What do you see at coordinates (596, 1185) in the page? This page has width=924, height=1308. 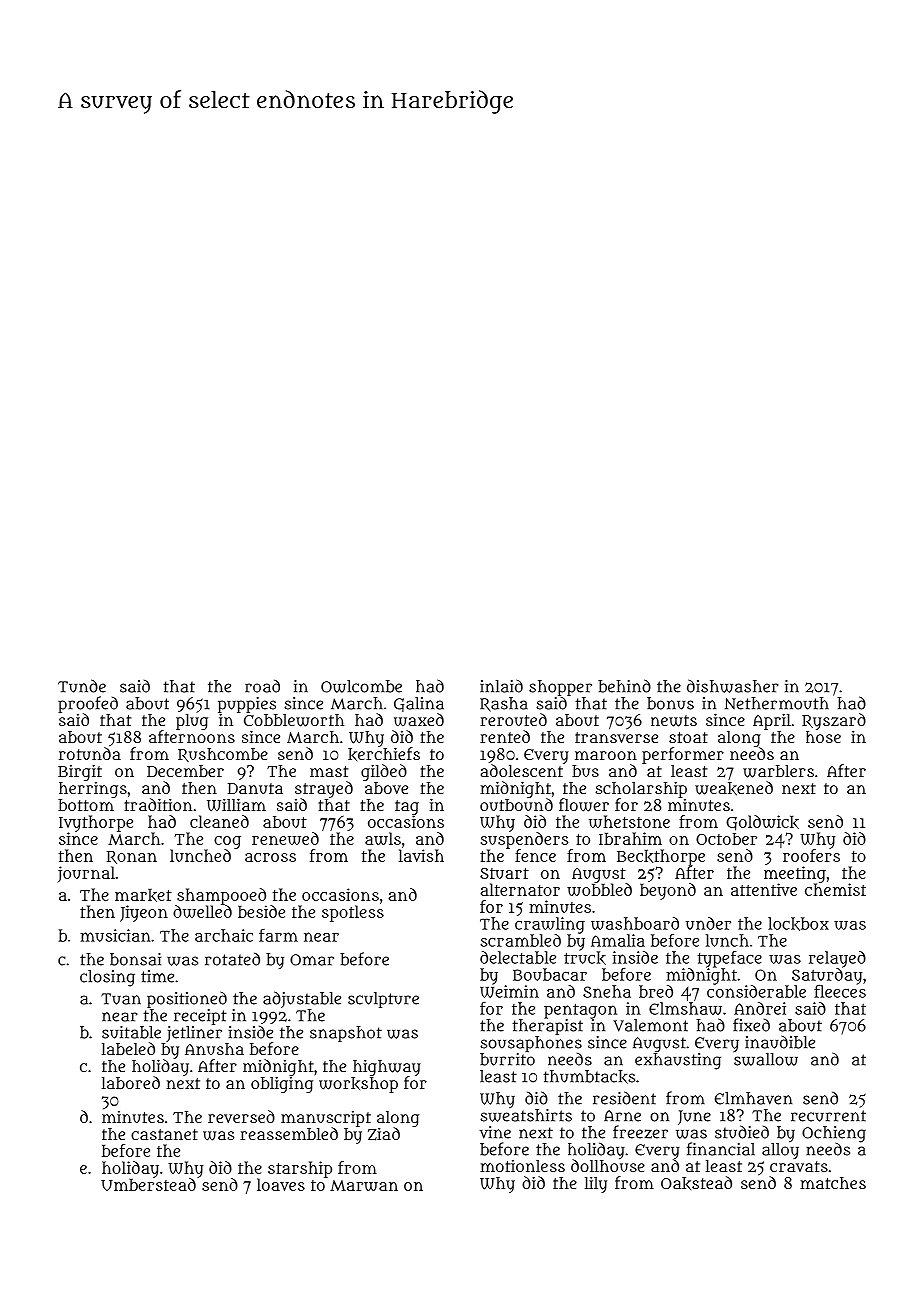 I see `lily` at bounding box center [596, 1185].
